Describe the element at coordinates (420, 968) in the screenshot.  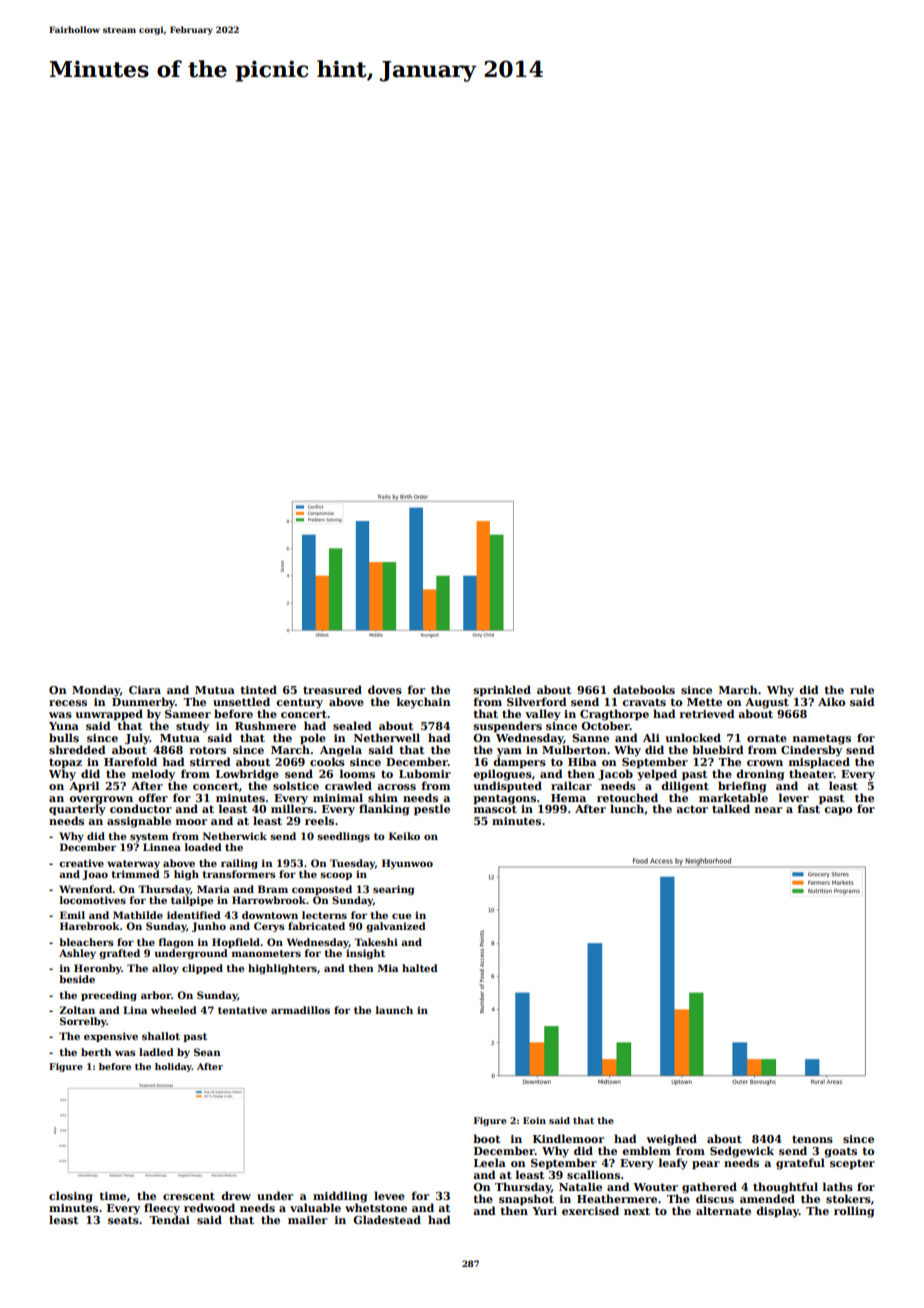
I see `halted` at that location.
